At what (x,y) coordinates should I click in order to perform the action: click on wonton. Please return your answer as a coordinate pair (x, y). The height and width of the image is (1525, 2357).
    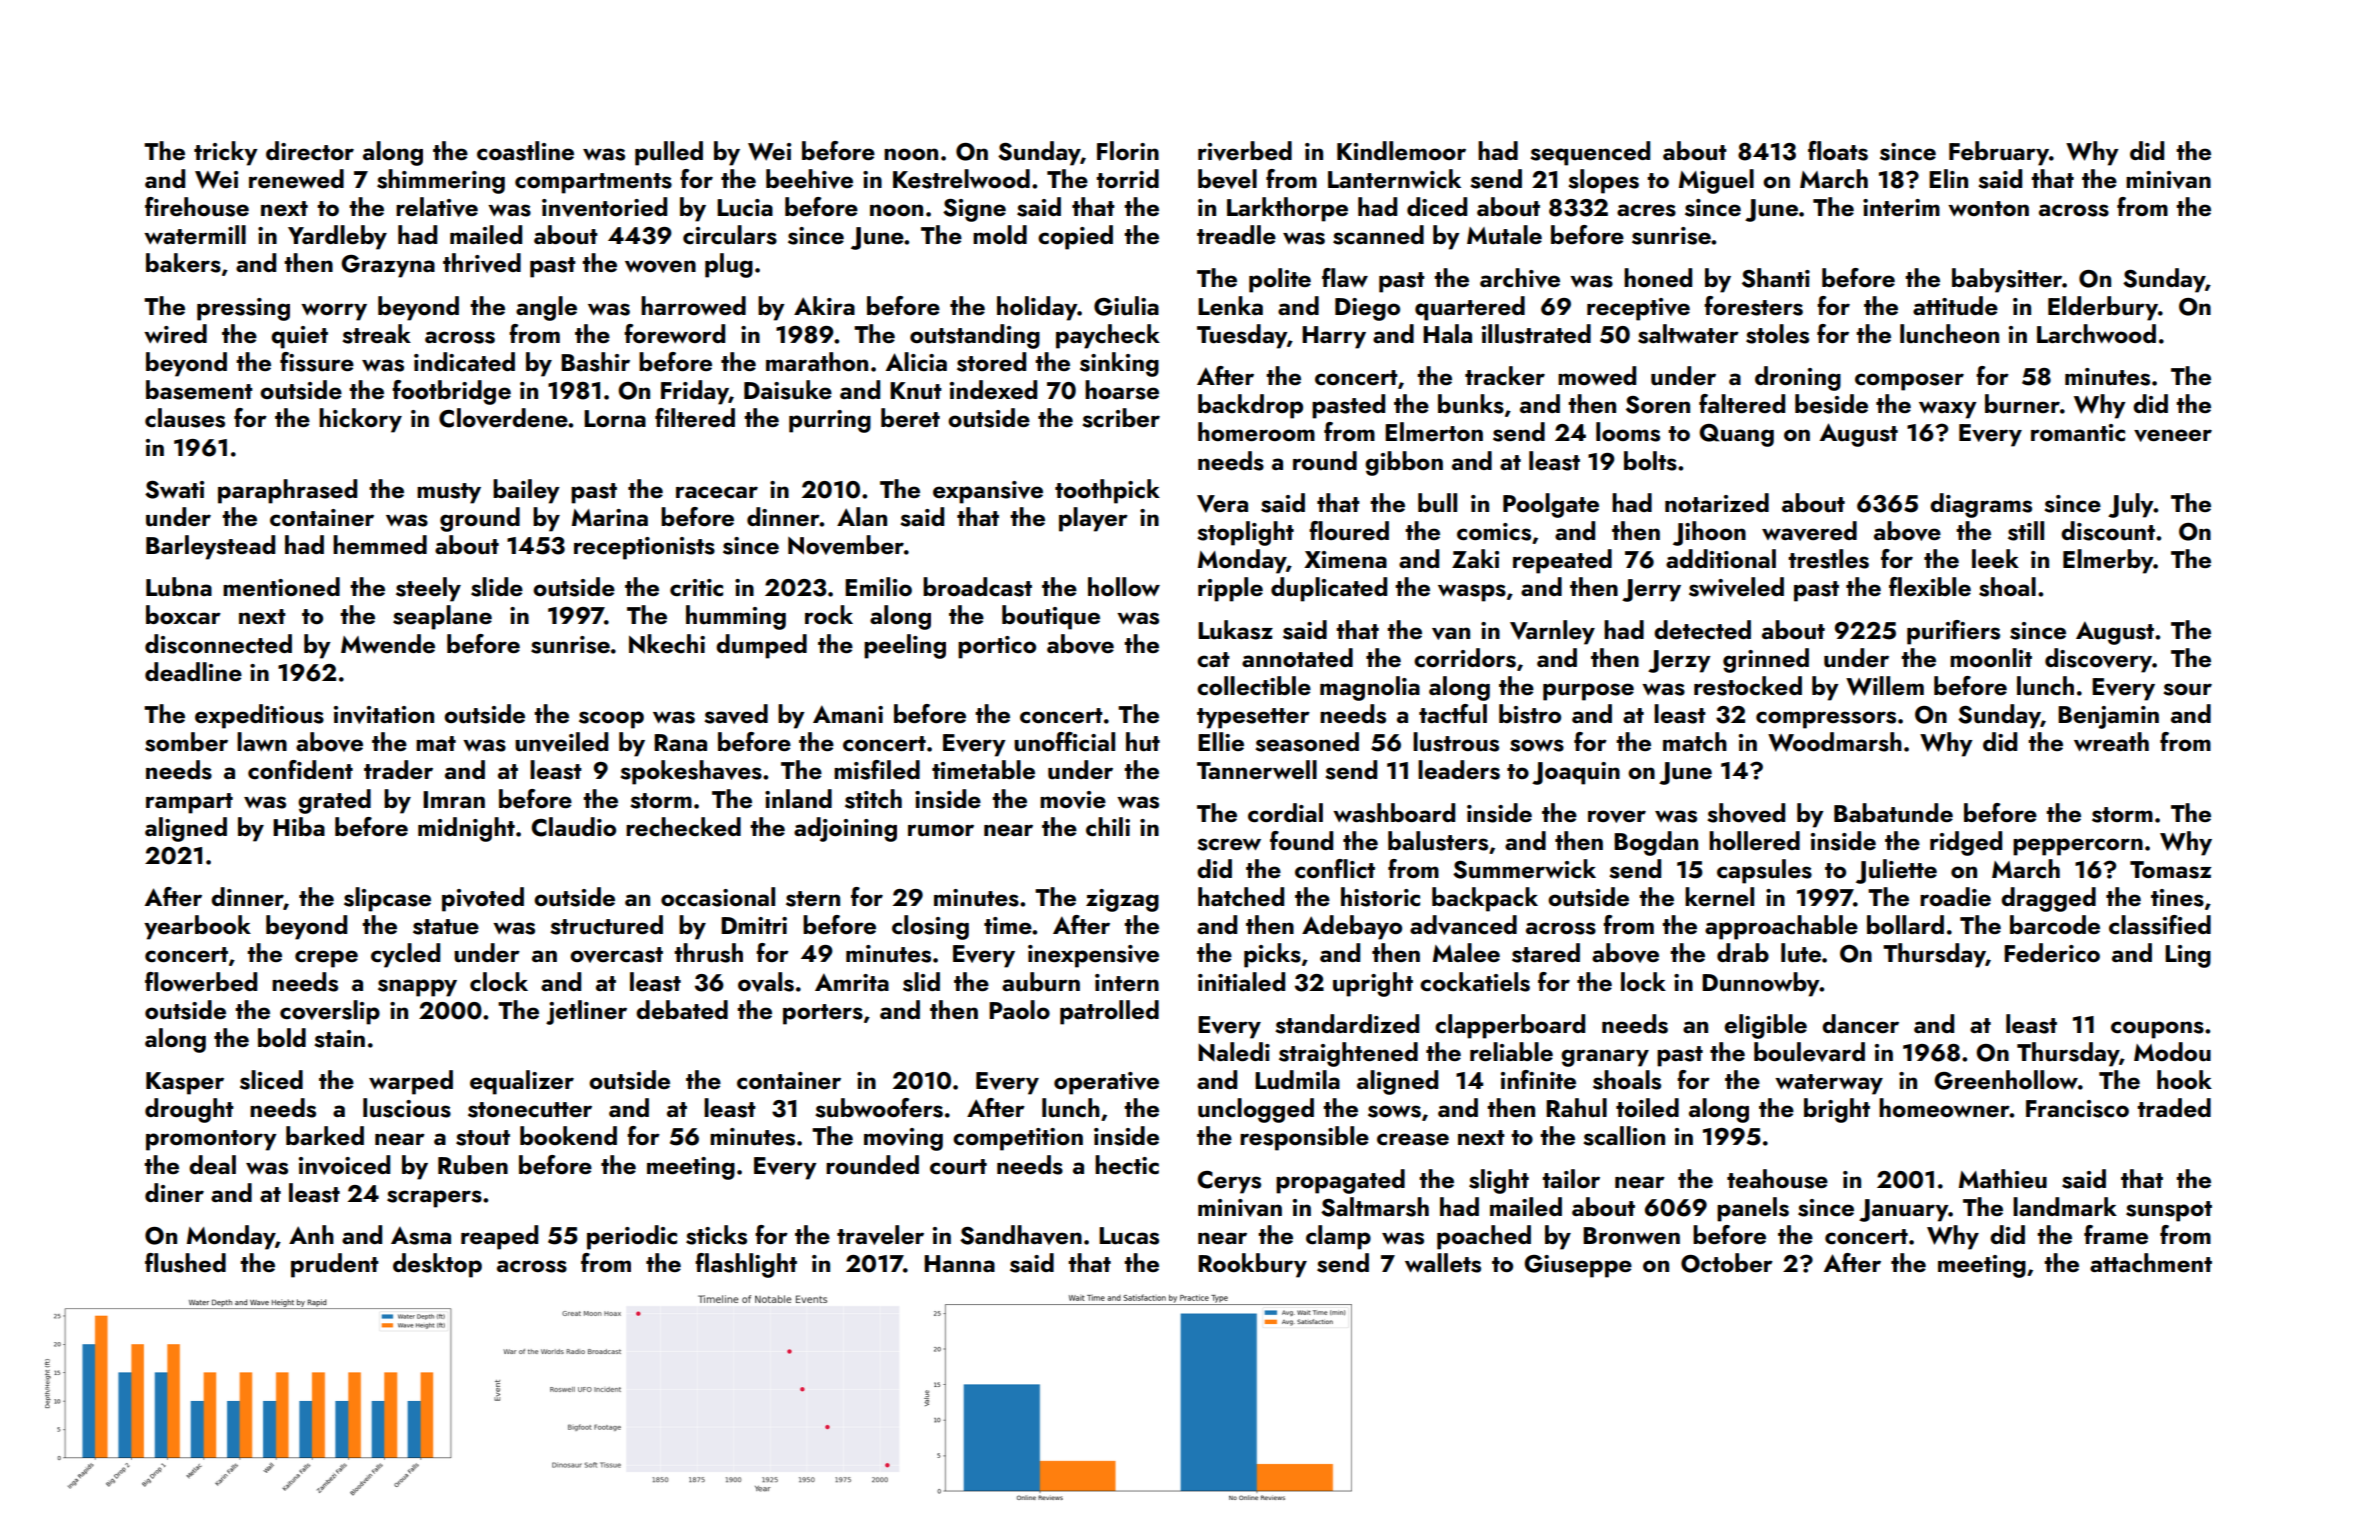
    Looking at the image, I should click on (1988, 208).
